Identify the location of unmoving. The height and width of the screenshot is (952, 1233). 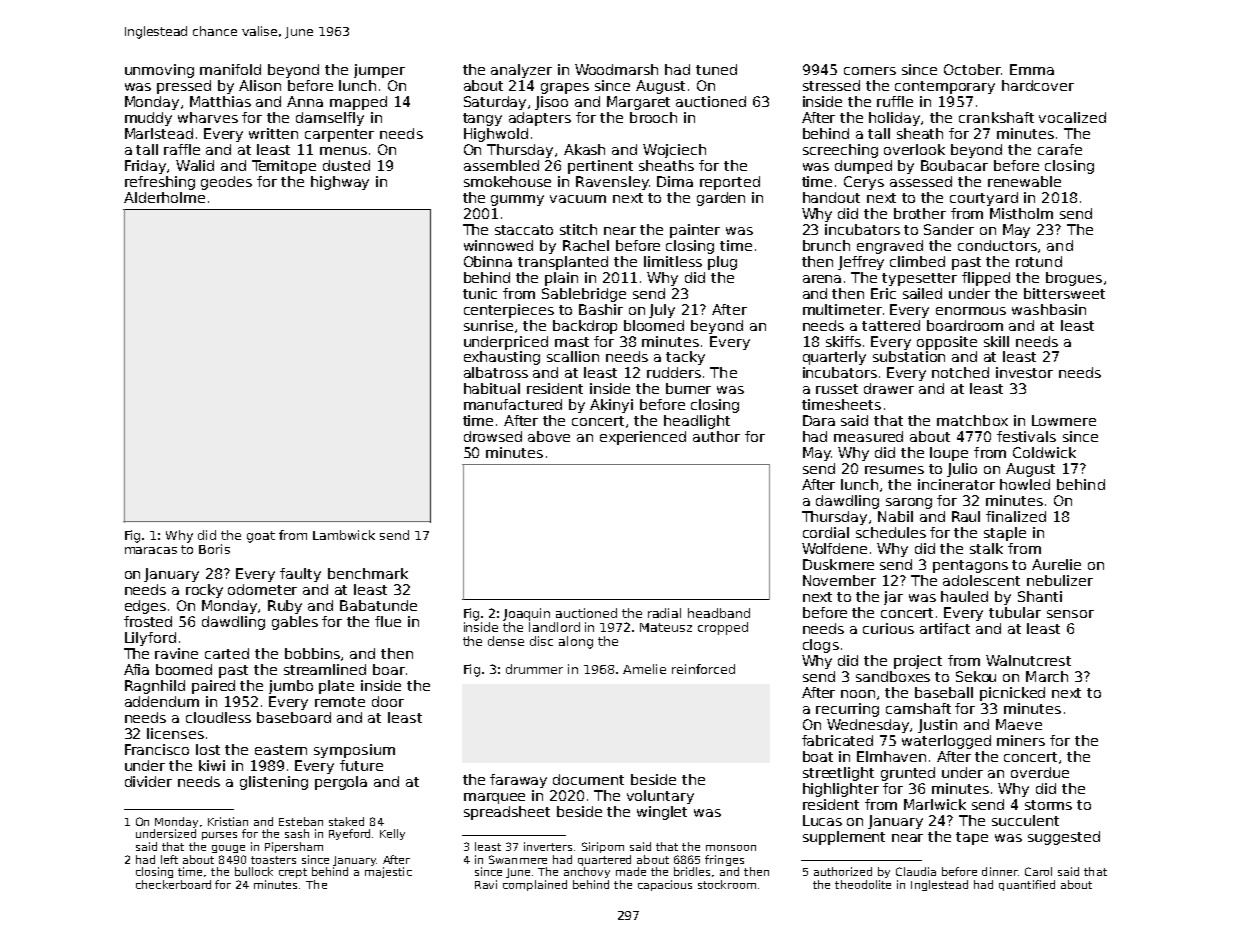
(159, 71).
